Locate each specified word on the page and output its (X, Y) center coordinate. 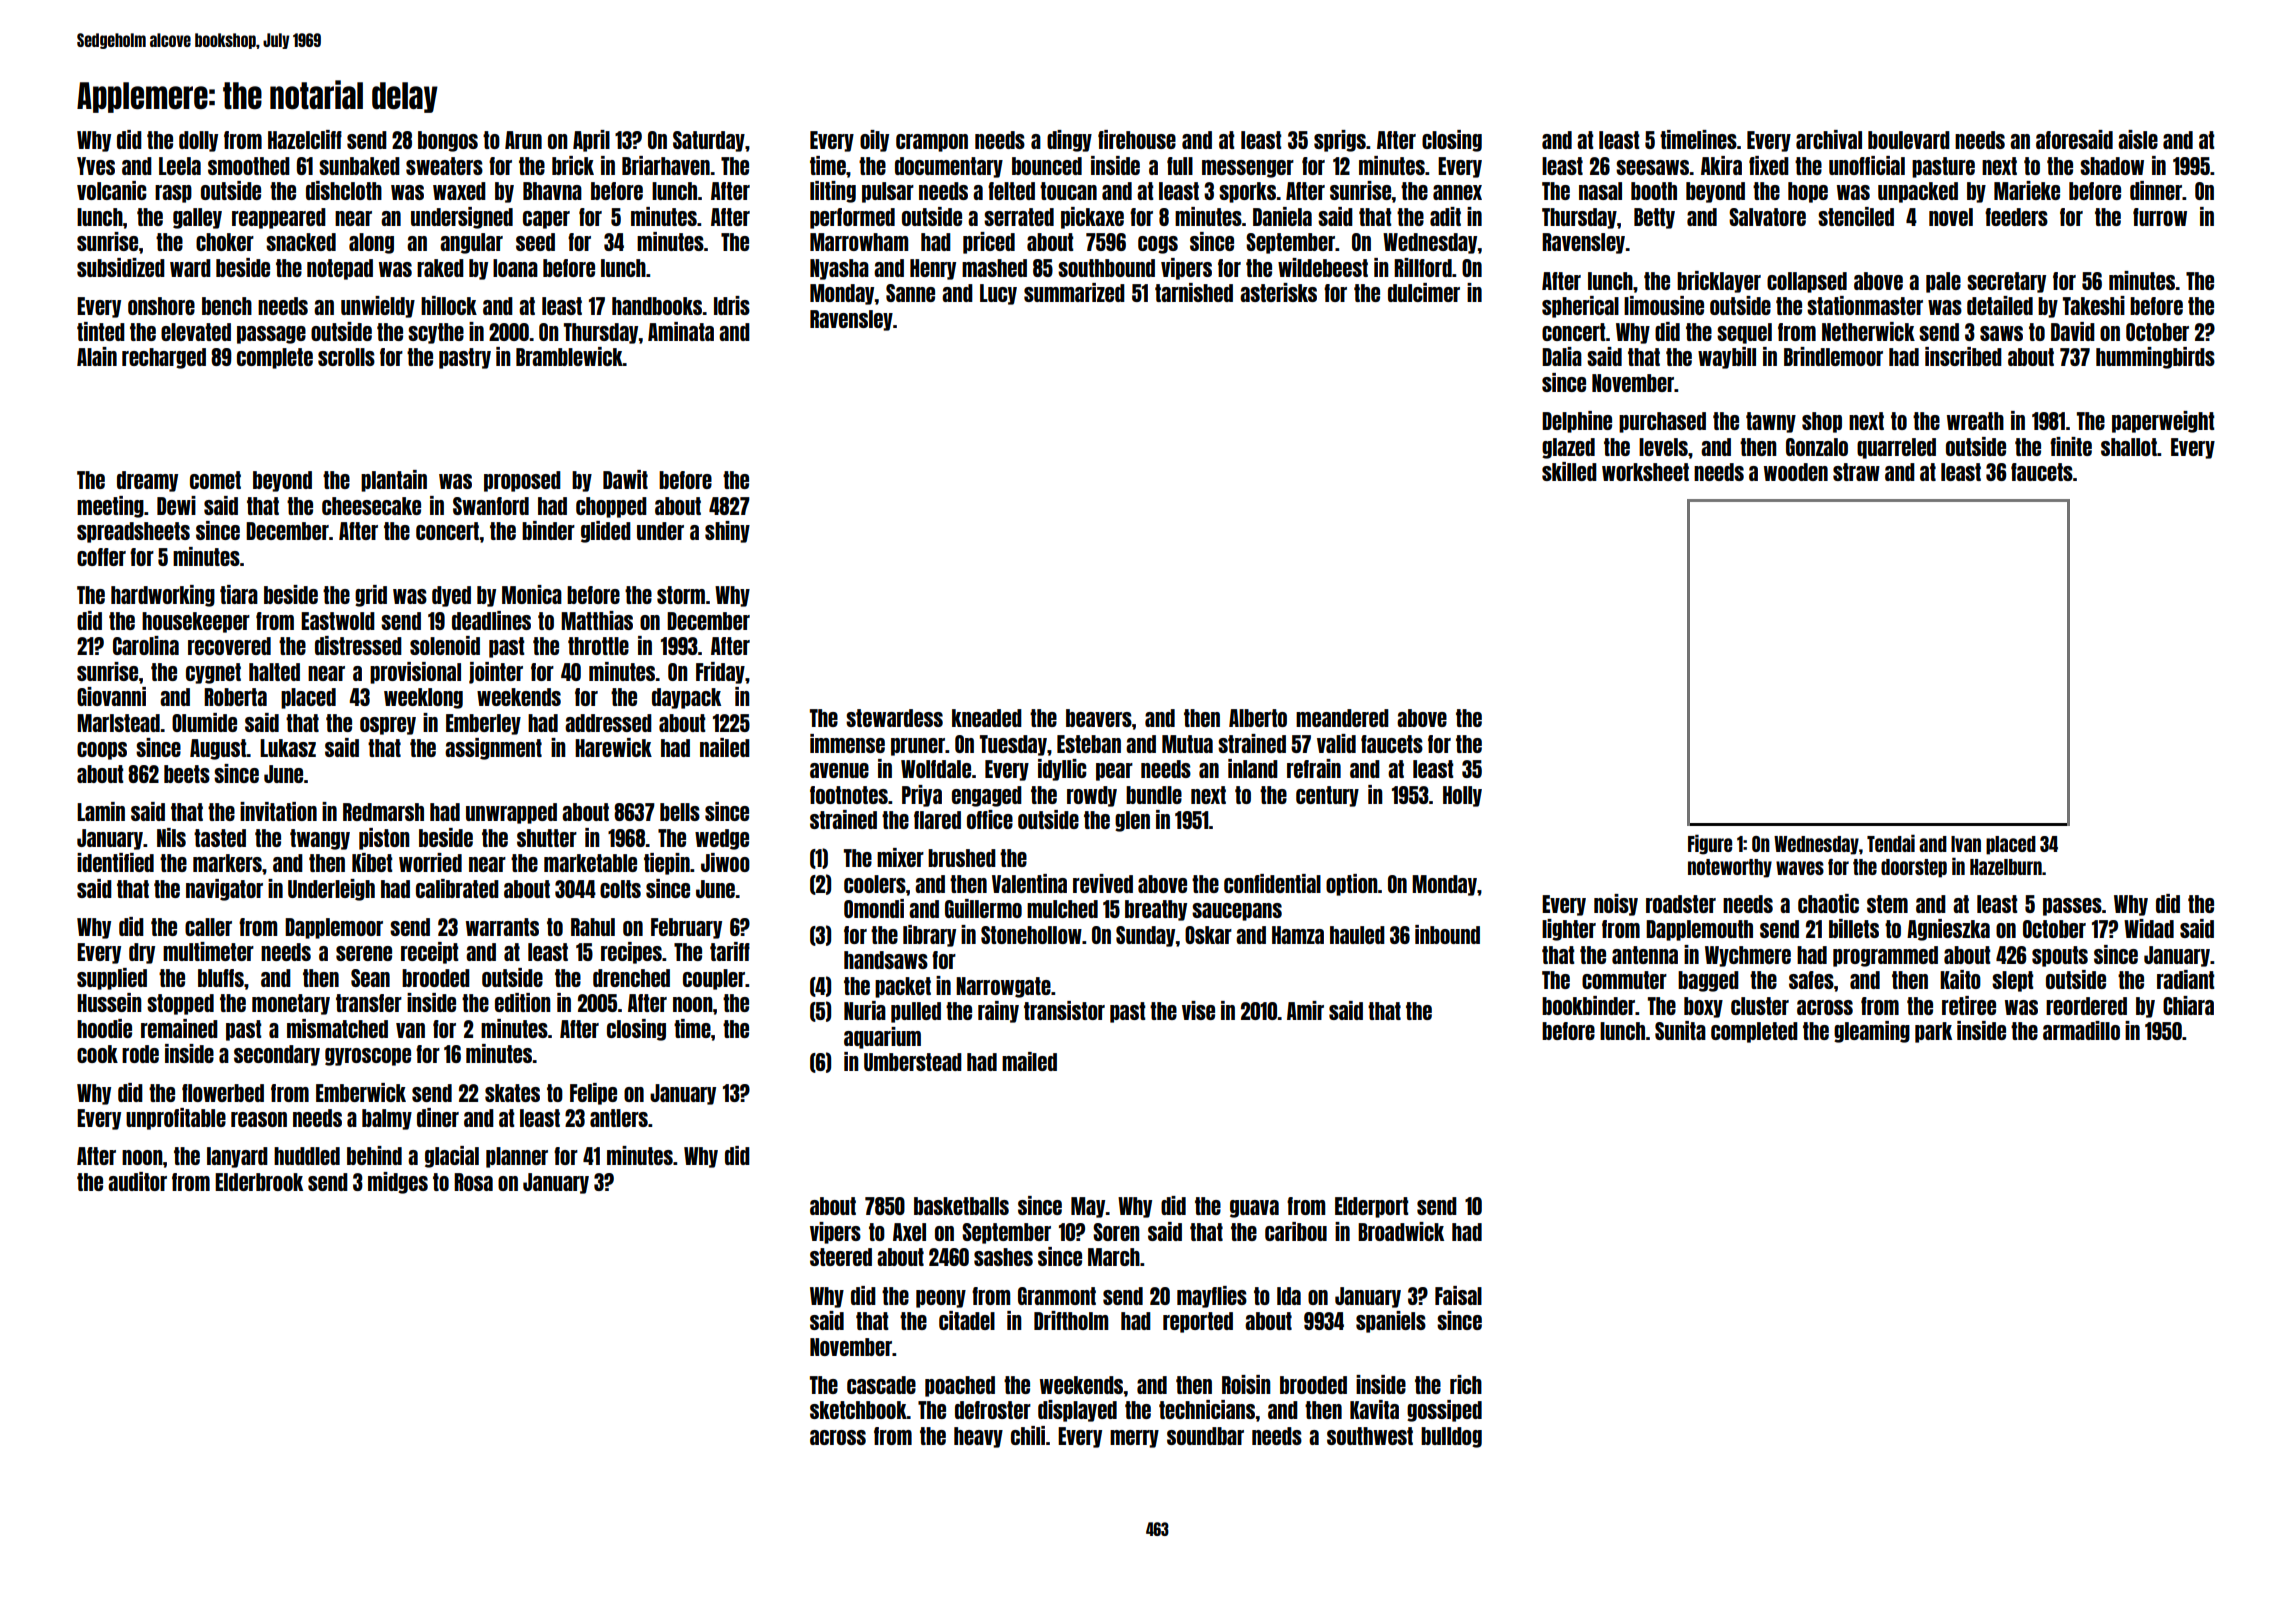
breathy (1156, 910)
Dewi (176, 505)
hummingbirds (2155, 358)
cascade (881, 1385)
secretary (2006, 282)
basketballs (961, 1206)
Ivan (1966, 844)
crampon (932, 143)
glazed (1568, 448)
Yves (96, 166)
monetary (291, 1004)
